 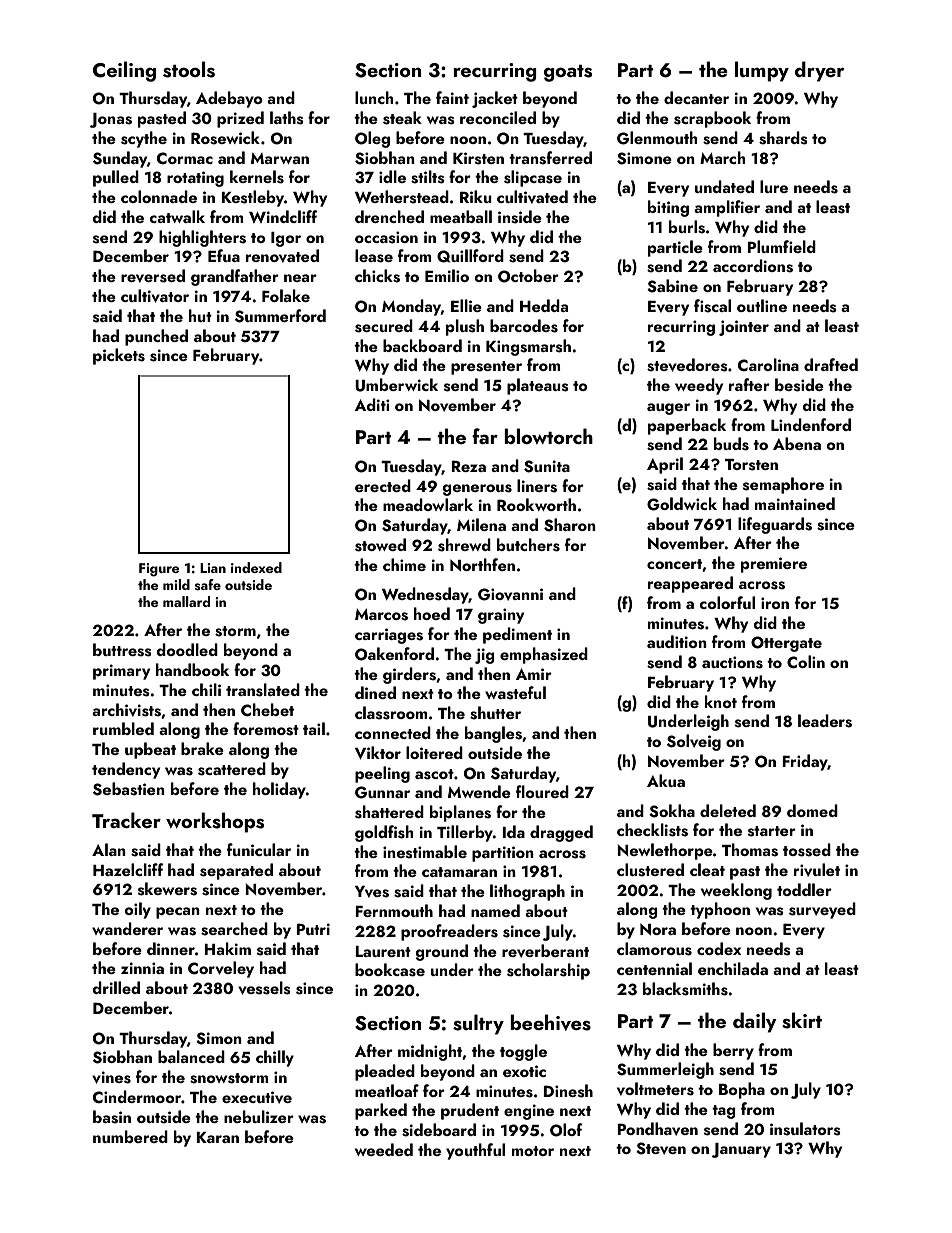 I want to click on Karan, so click(x=217, y=1137).
